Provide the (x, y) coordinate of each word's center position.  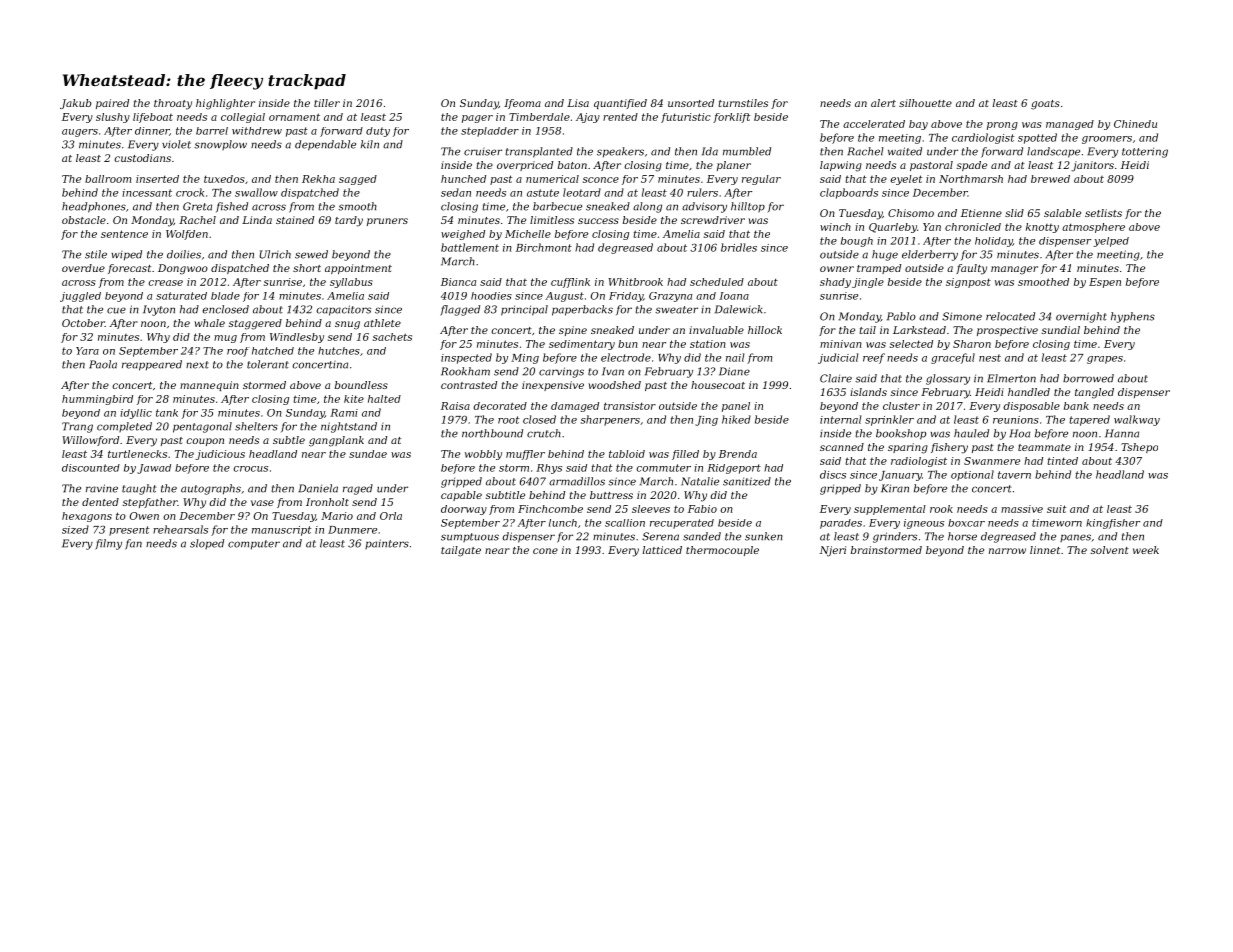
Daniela (318, 488)
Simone (962, 316)
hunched (463, 179)
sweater (676, 310)
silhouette (925, 103)
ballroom (108, 179)
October (83, 323)
